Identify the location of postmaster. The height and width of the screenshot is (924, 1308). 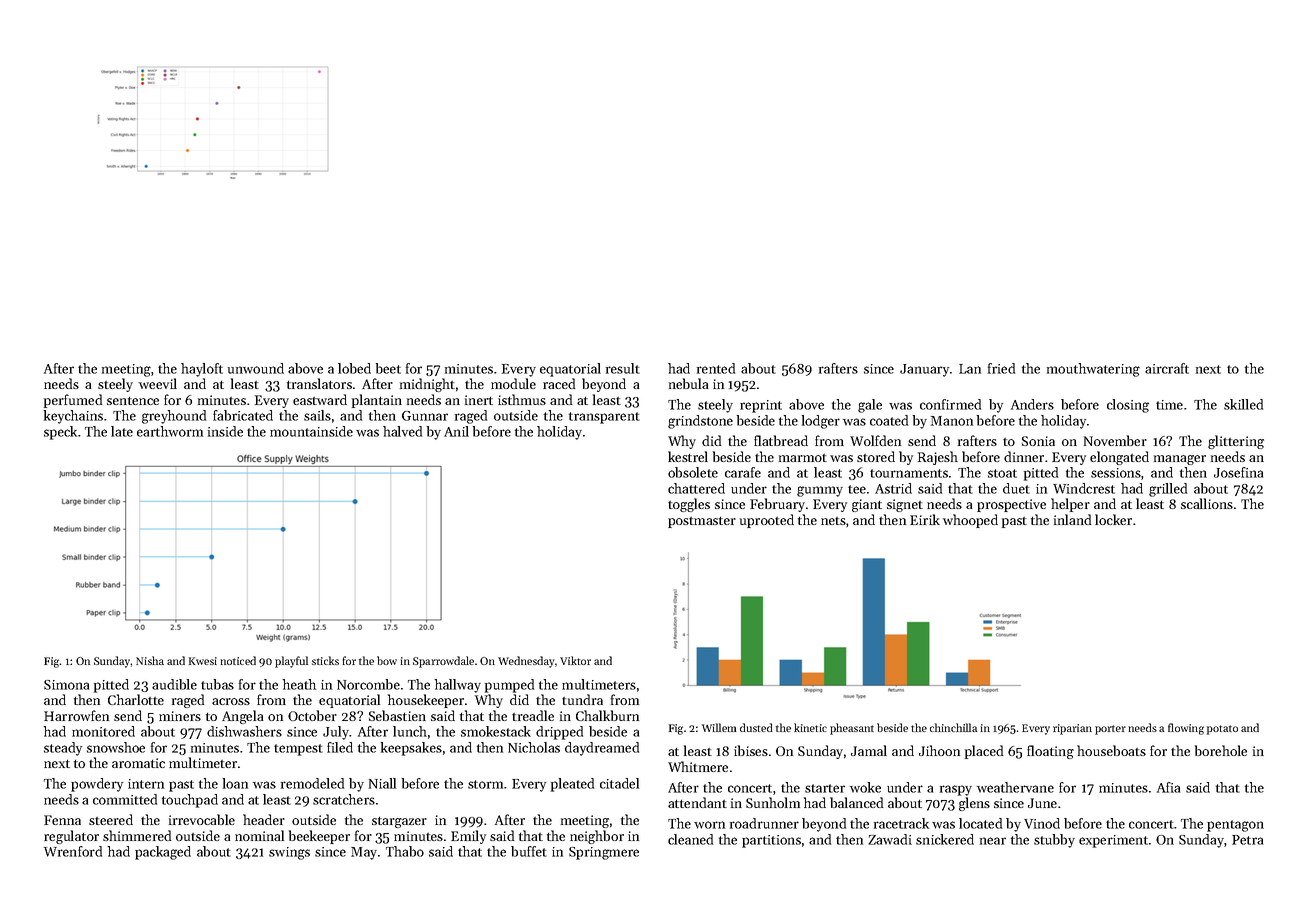
(702, 522).
